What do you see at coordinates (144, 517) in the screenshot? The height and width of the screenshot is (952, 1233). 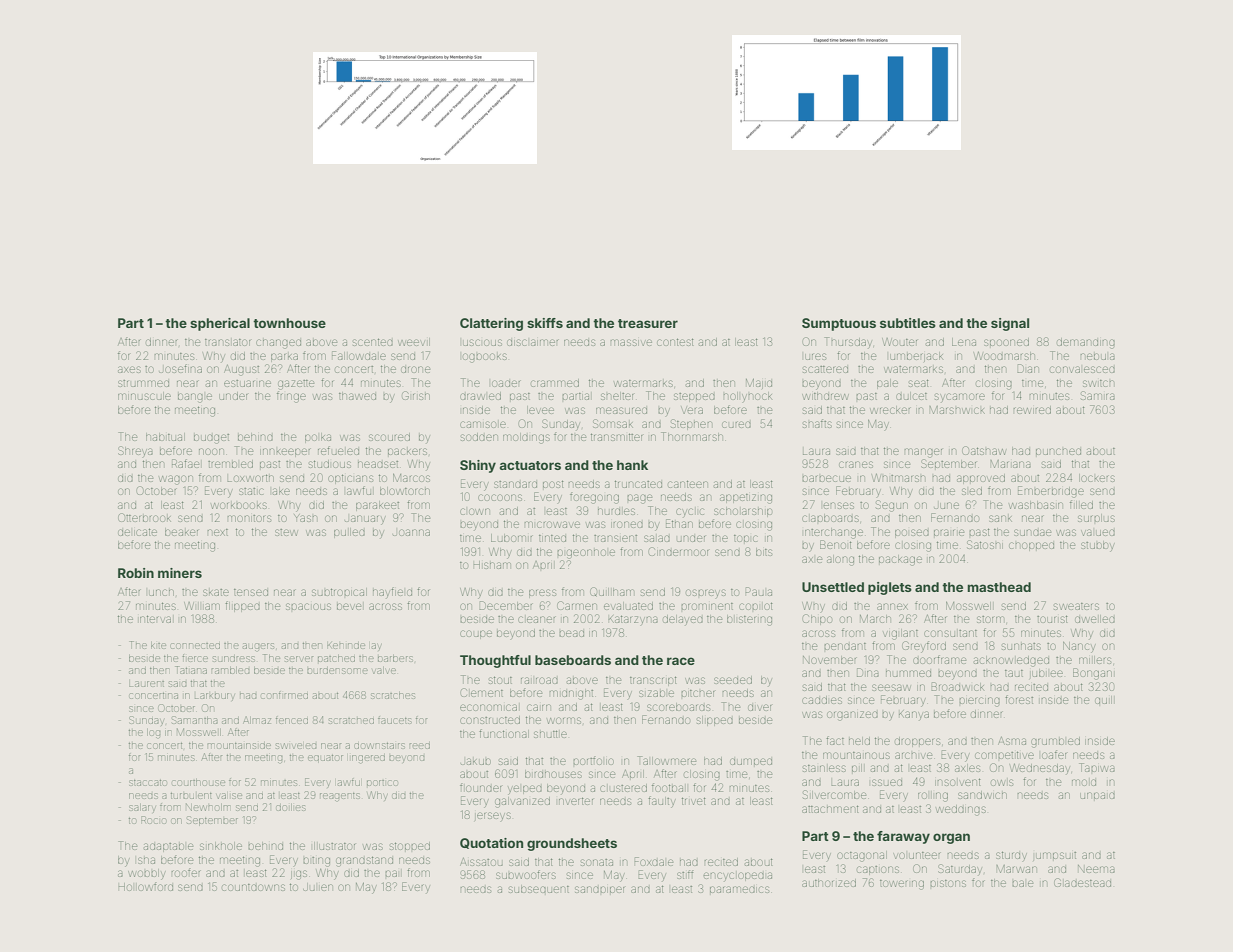 I see `Otterbrook` at bounding box center [144, 517].
